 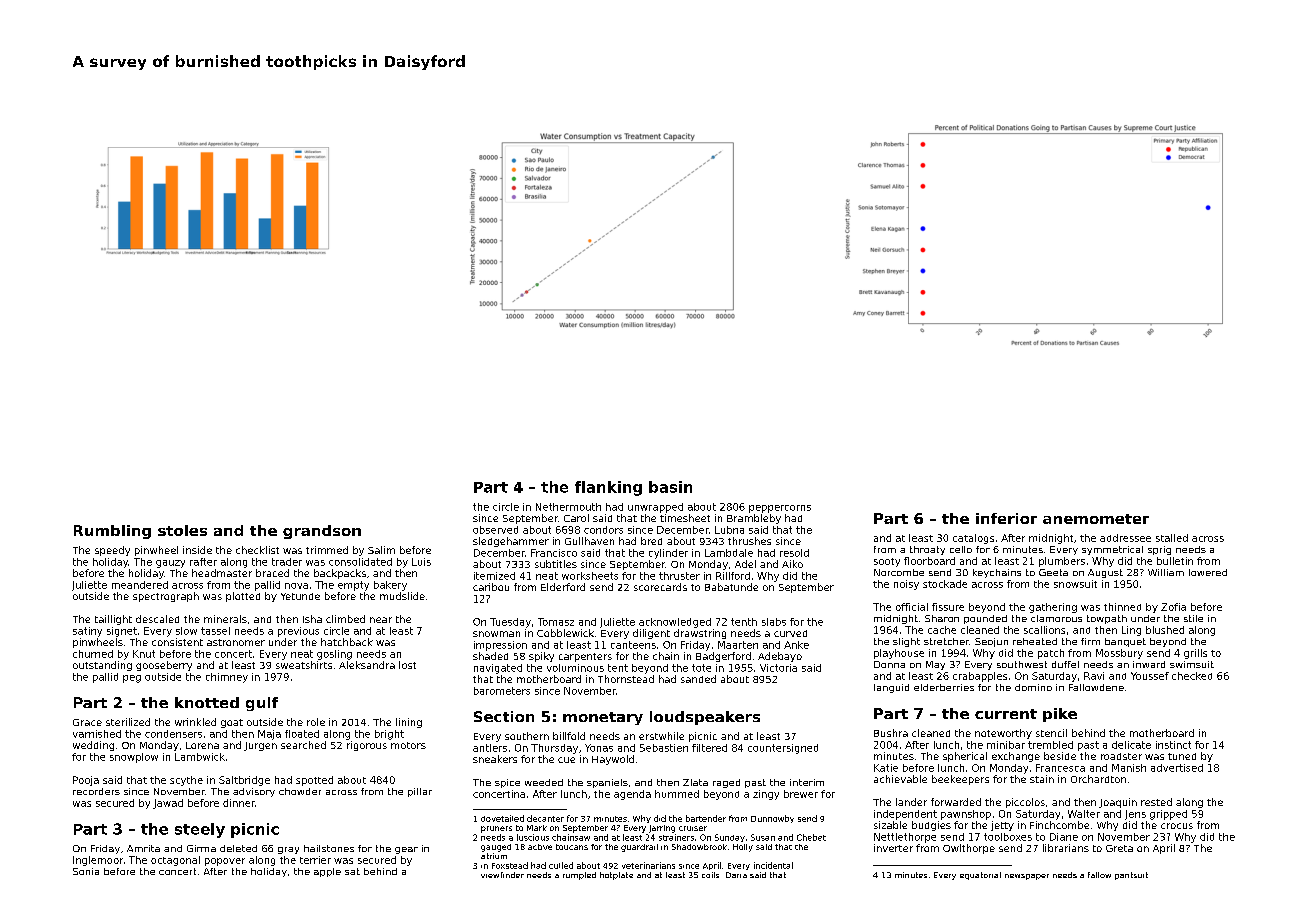 I want to click on inverter, so click(x=893, y=848).
